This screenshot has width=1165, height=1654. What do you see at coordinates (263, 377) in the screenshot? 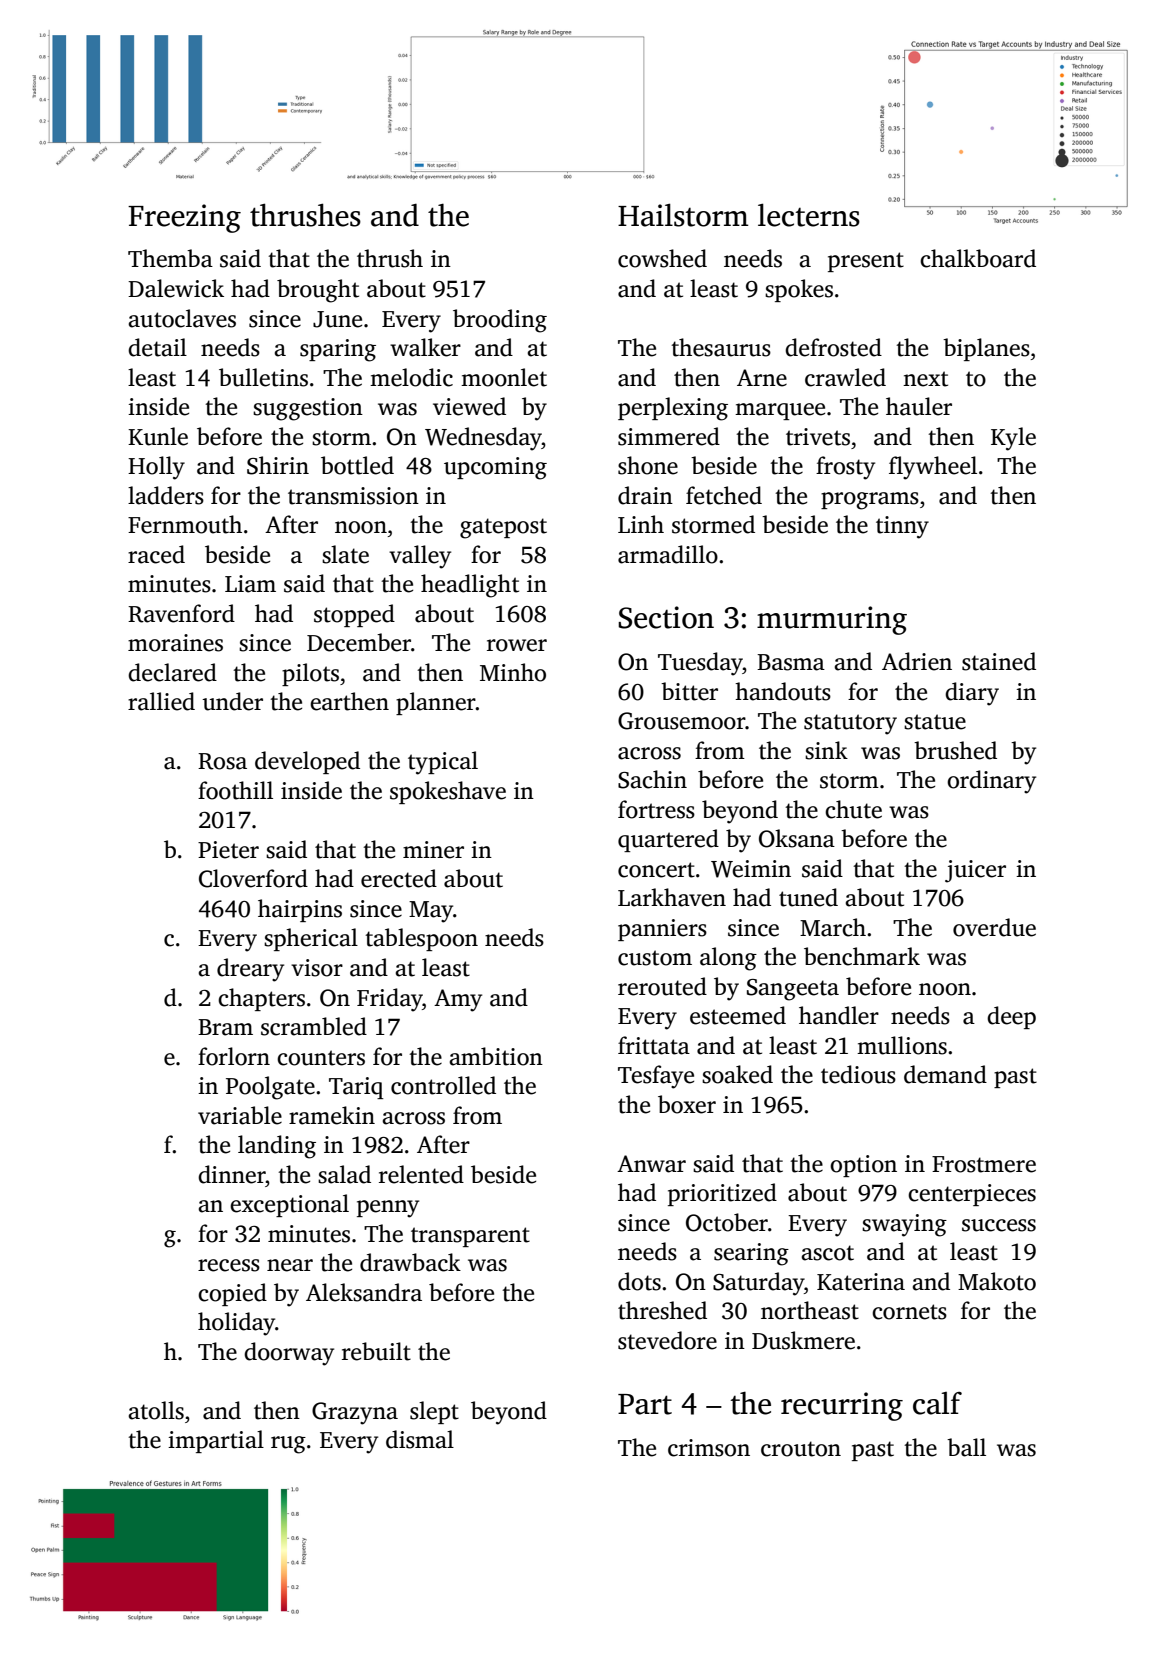
I see `bulletins` at bounding box center [263, 377].
